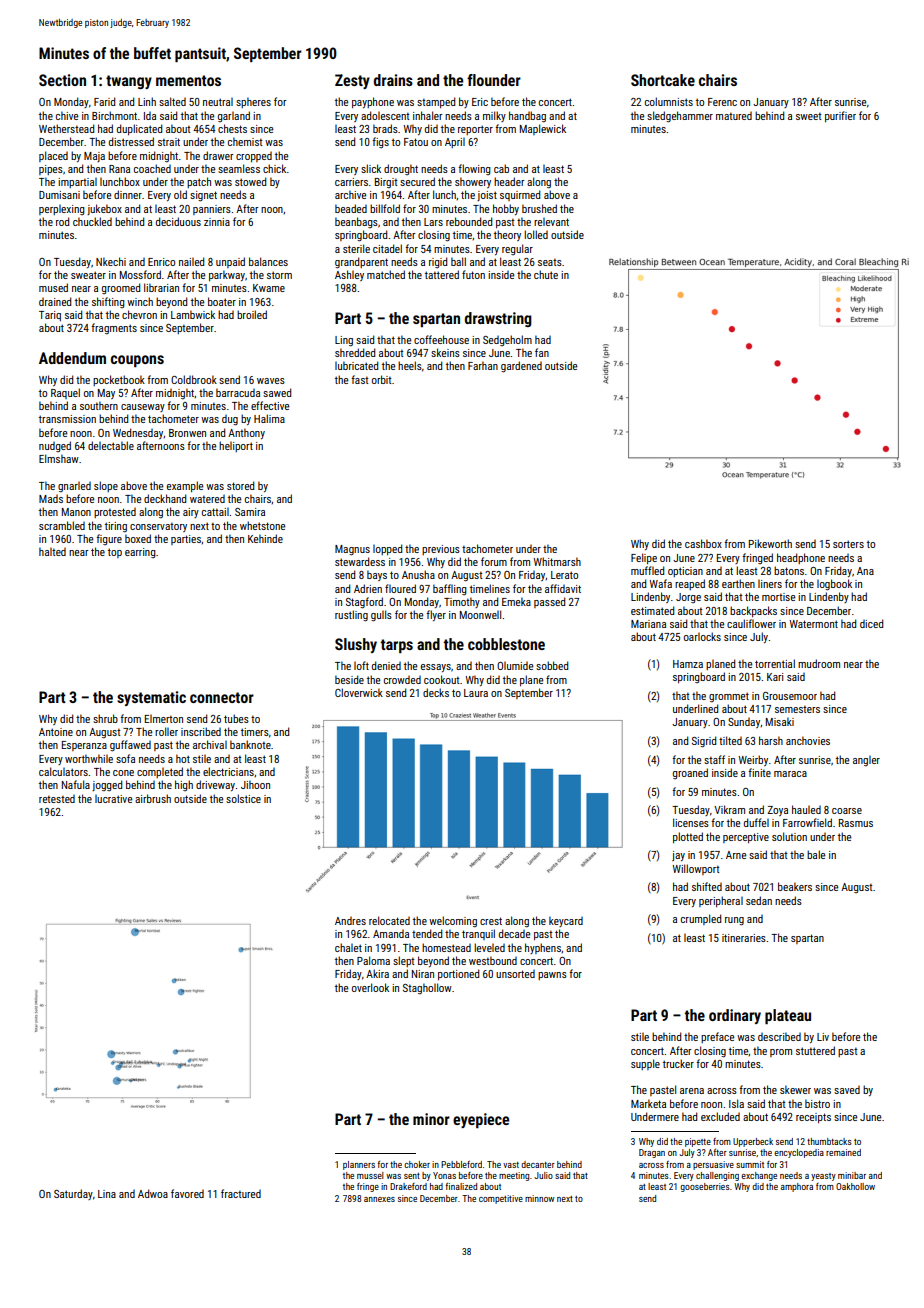 The height and width of the page is (1308, 924). What do you see at coordinates (153, 1193) in the page?
I see `Adwoa` at bounding box center [153, 1193].
